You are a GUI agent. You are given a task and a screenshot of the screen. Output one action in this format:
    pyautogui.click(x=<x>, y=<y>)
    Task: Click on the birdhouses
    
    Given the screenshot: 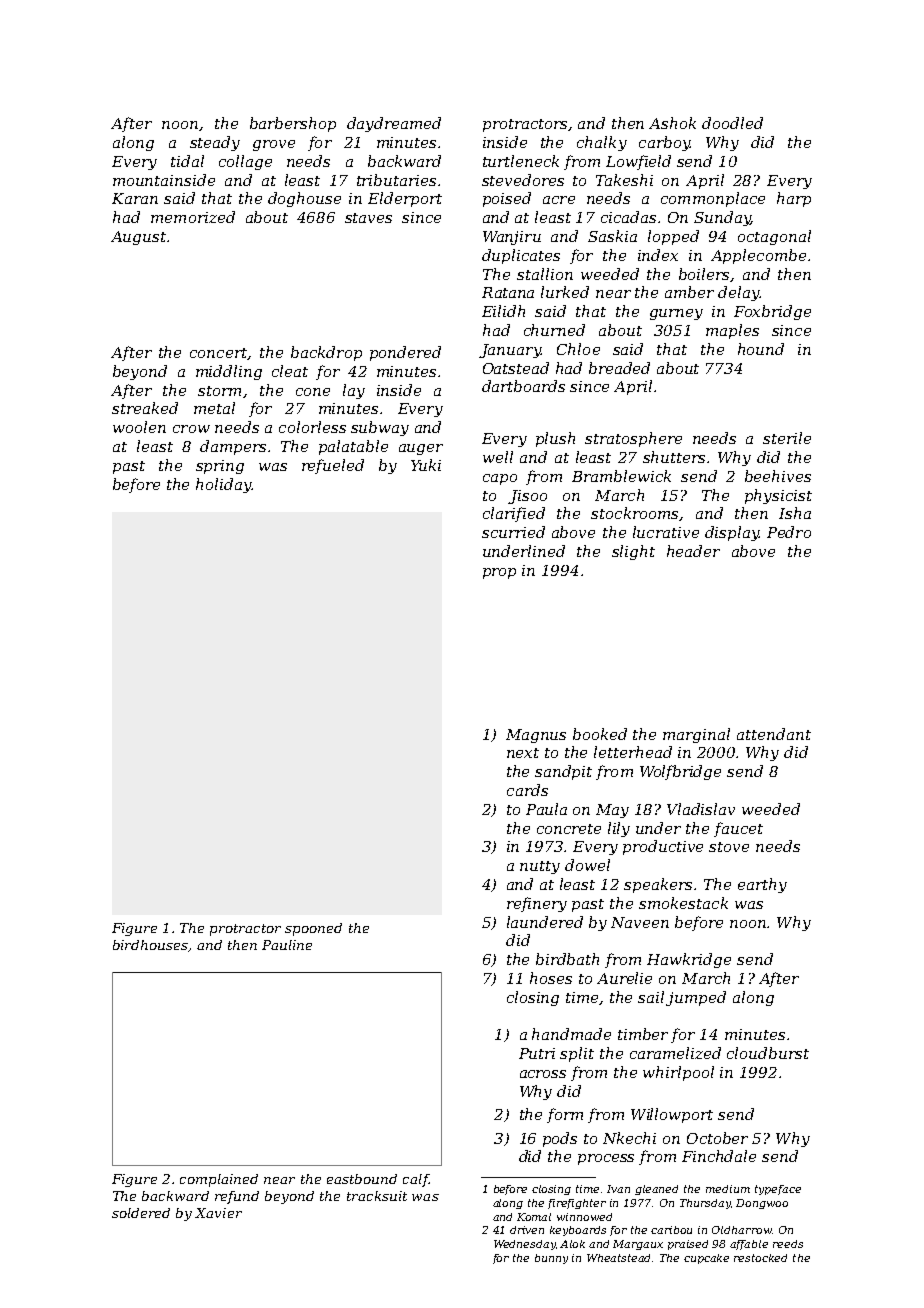 What is the action you would take?
    pyautogui.click(x=150, y=945)
